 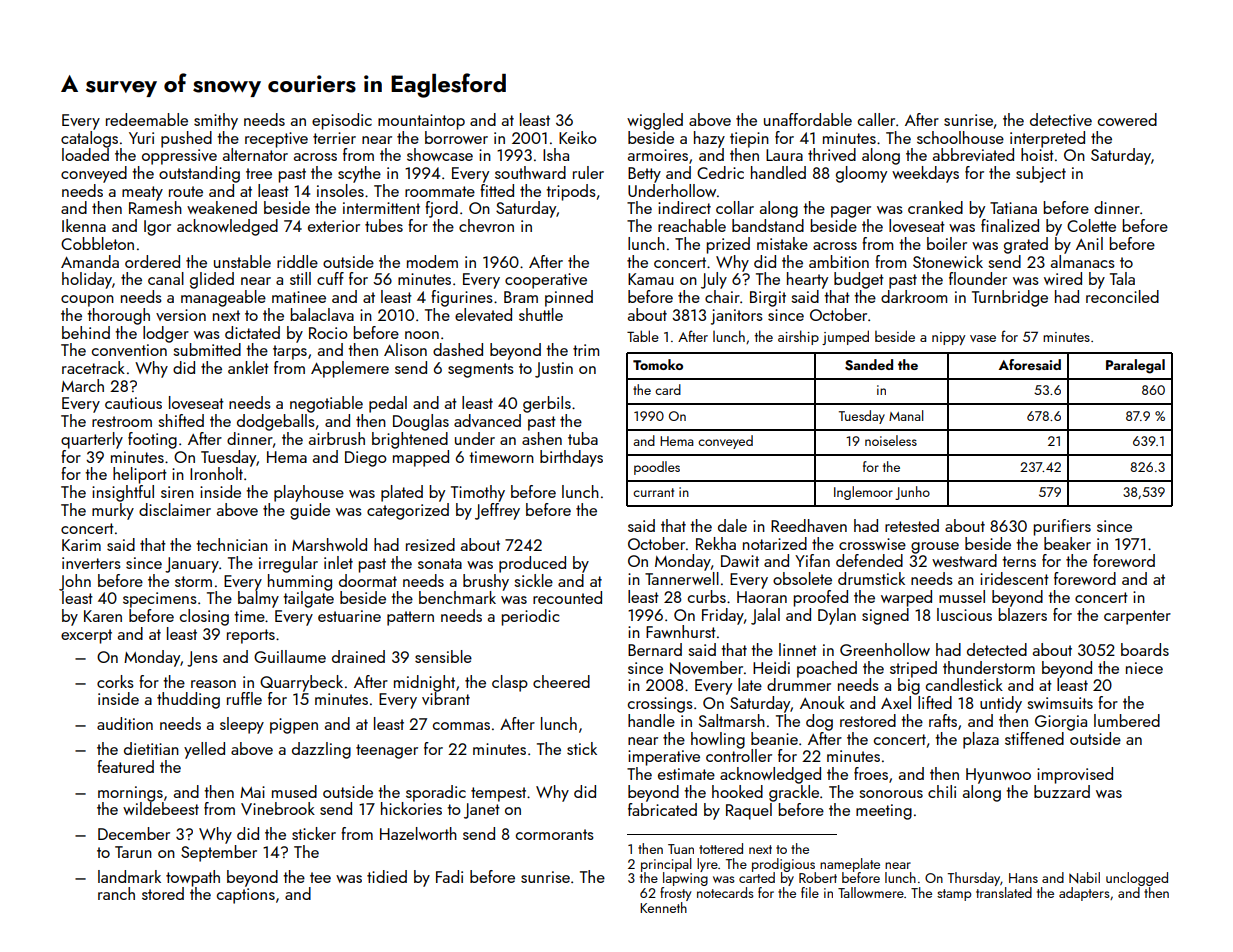 What do you see at coordinates (765, 616) in the page?
I see `Jalal` at bounding box center [765, 616].
